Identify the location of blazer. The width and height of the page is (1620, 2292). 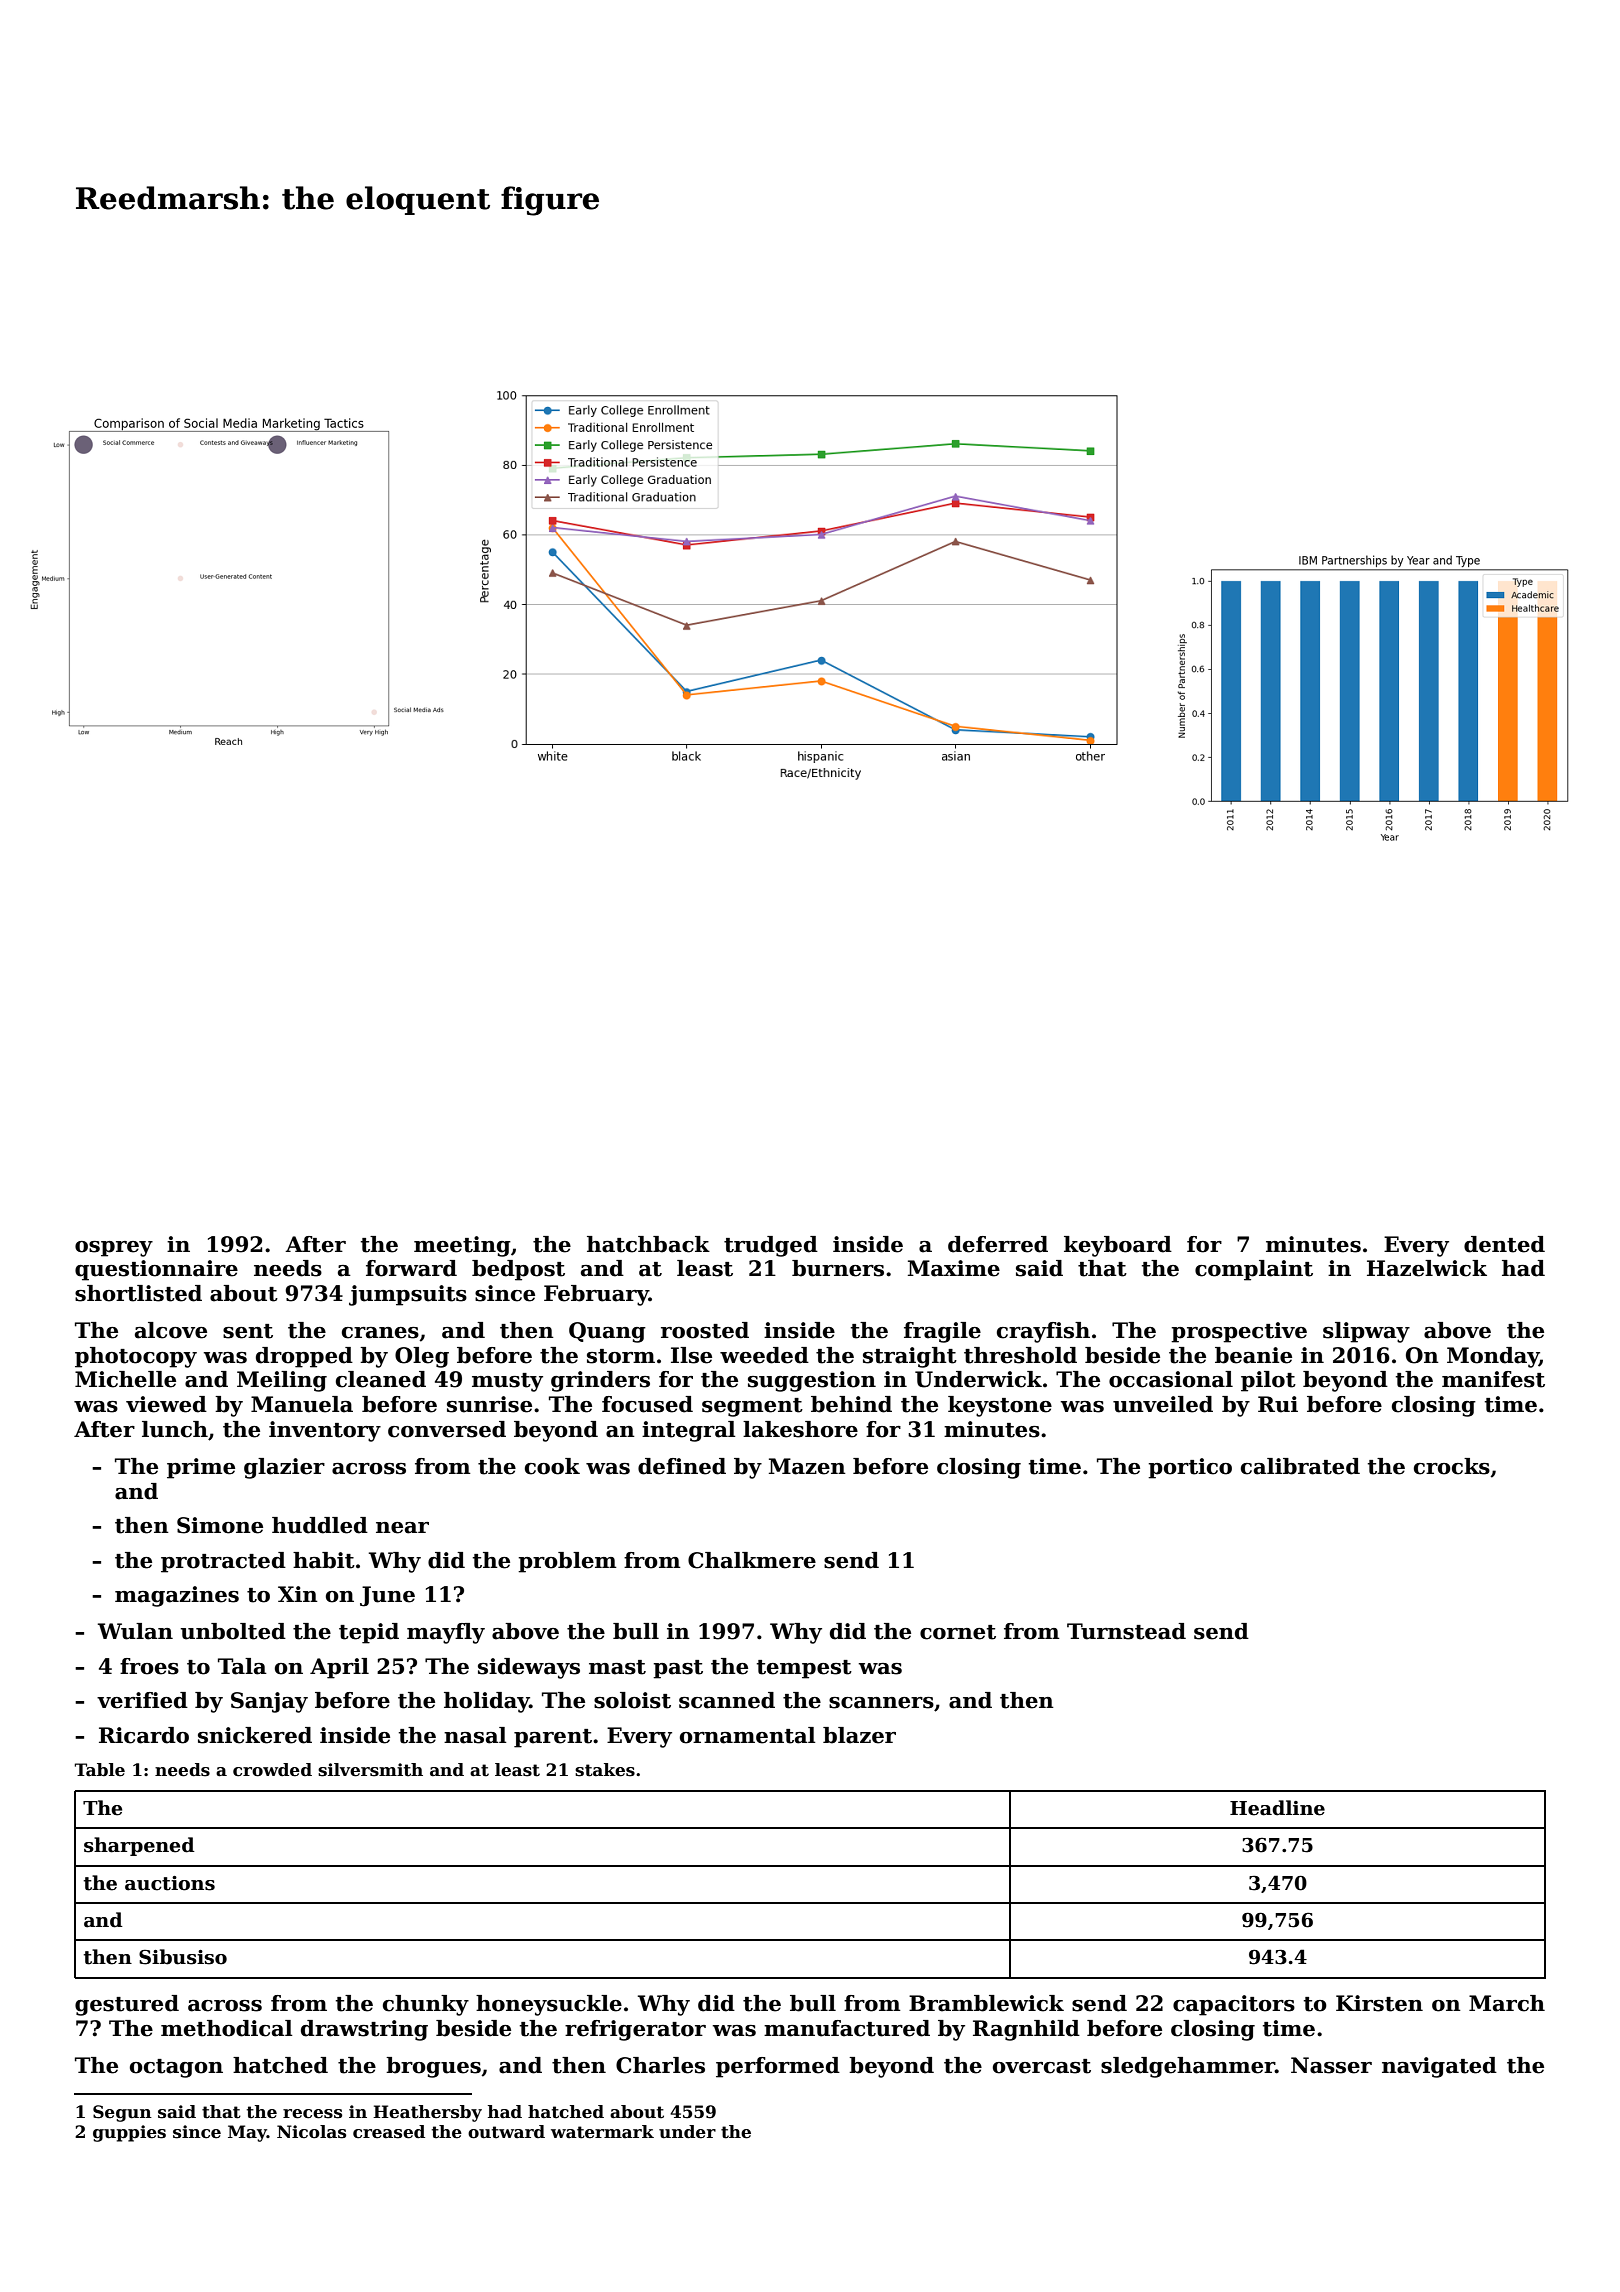
(859, 1735).
